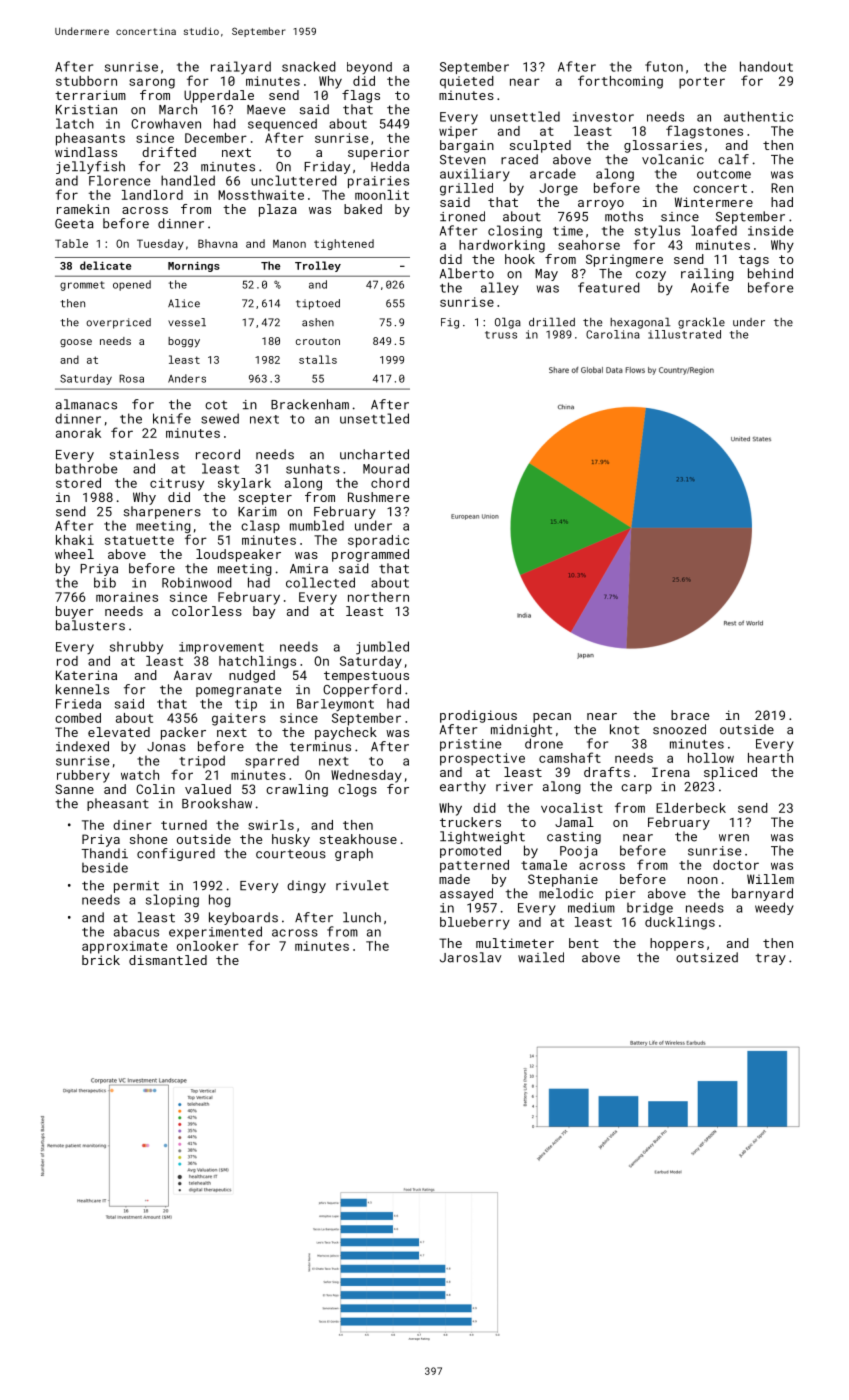 This screenshot has height=1400, width=849. Describe the element at coordinates (168, 960) in the screenshot. I see `dismantled` at that location.
